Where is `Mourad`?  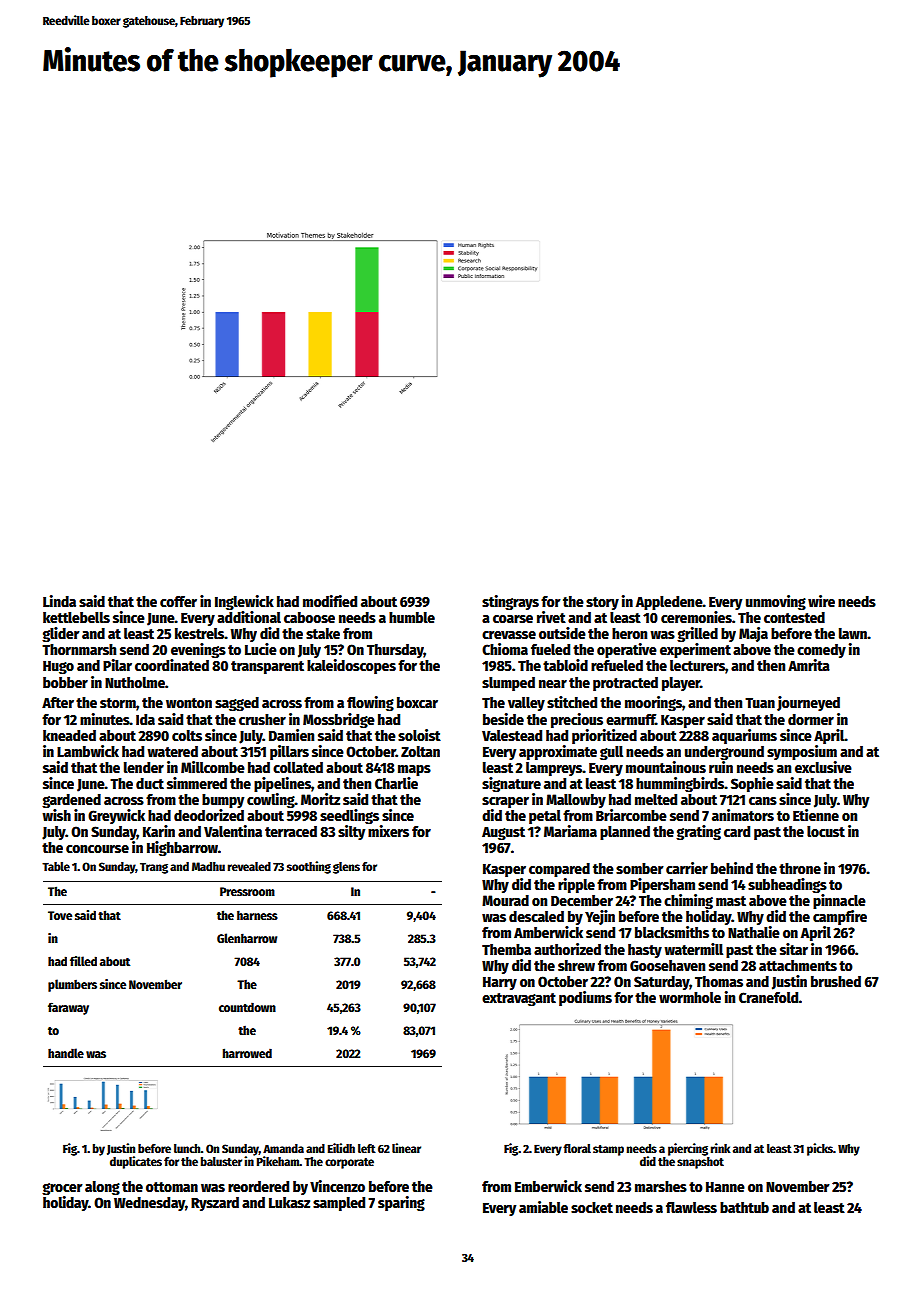 Mourad is located at coordinates (505, 900).
